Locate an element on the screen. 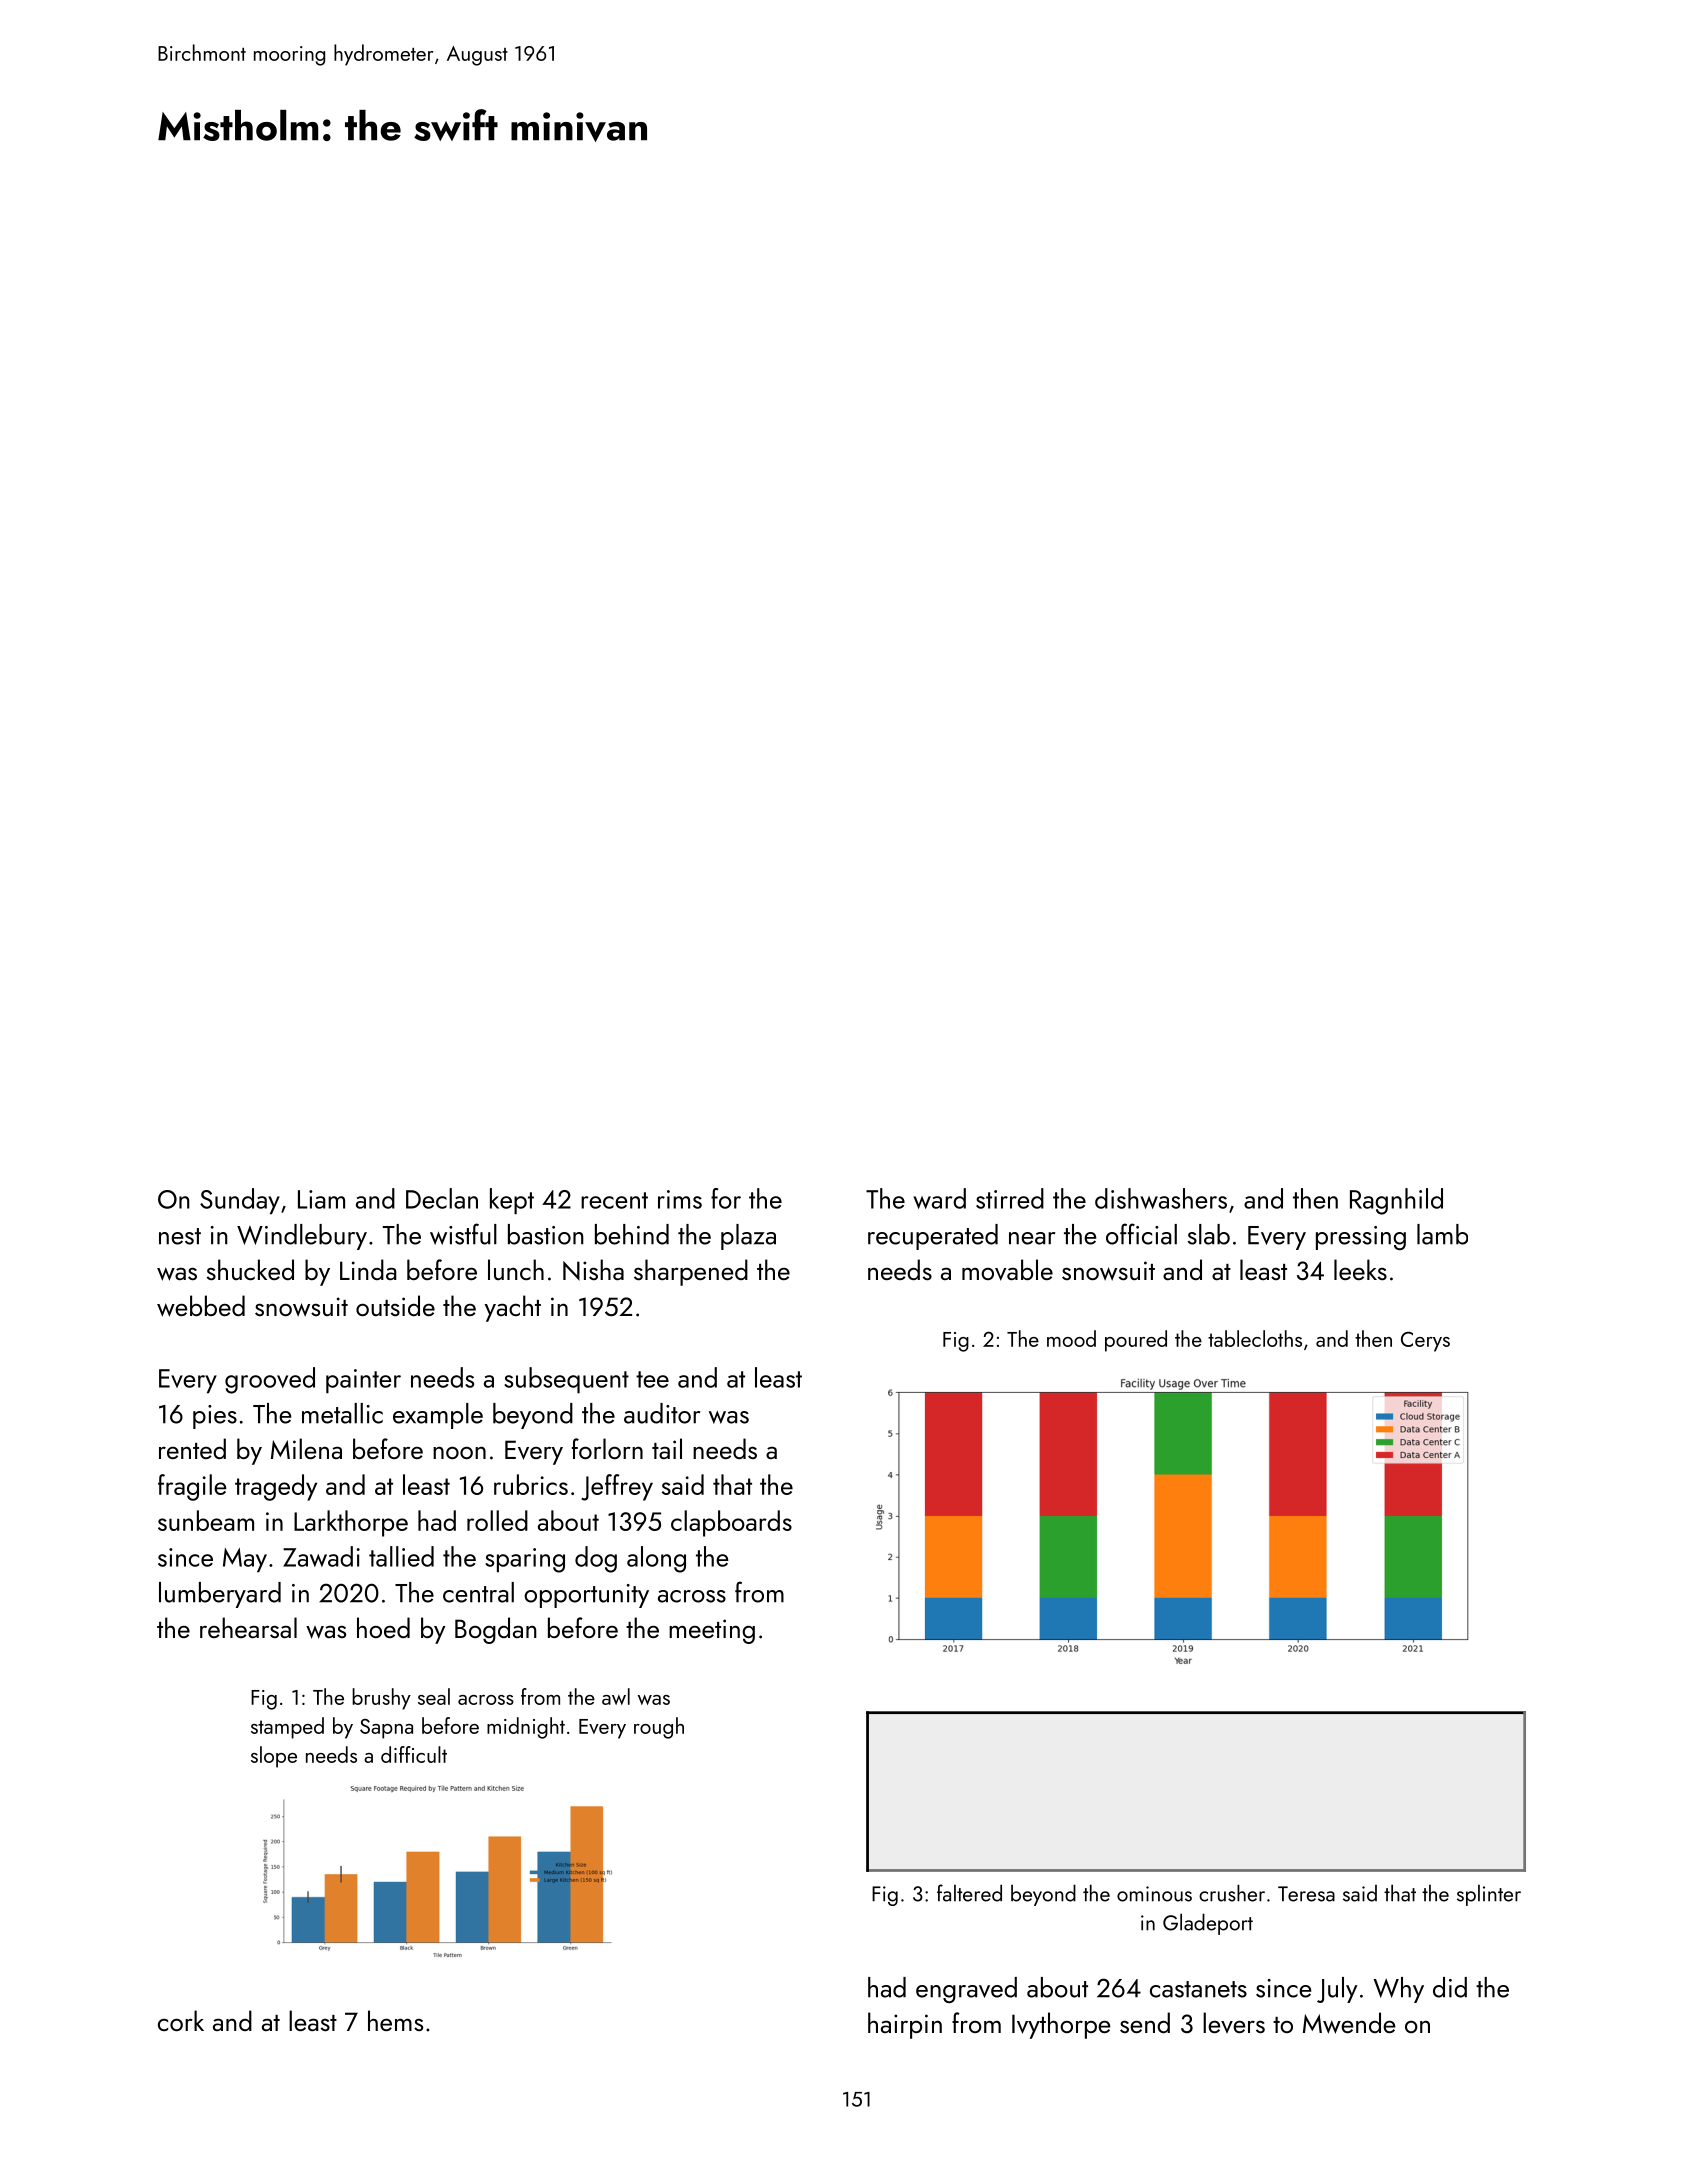 The image size is (1683, 2178). Cerys is located at coordinates (1425, 1341).
